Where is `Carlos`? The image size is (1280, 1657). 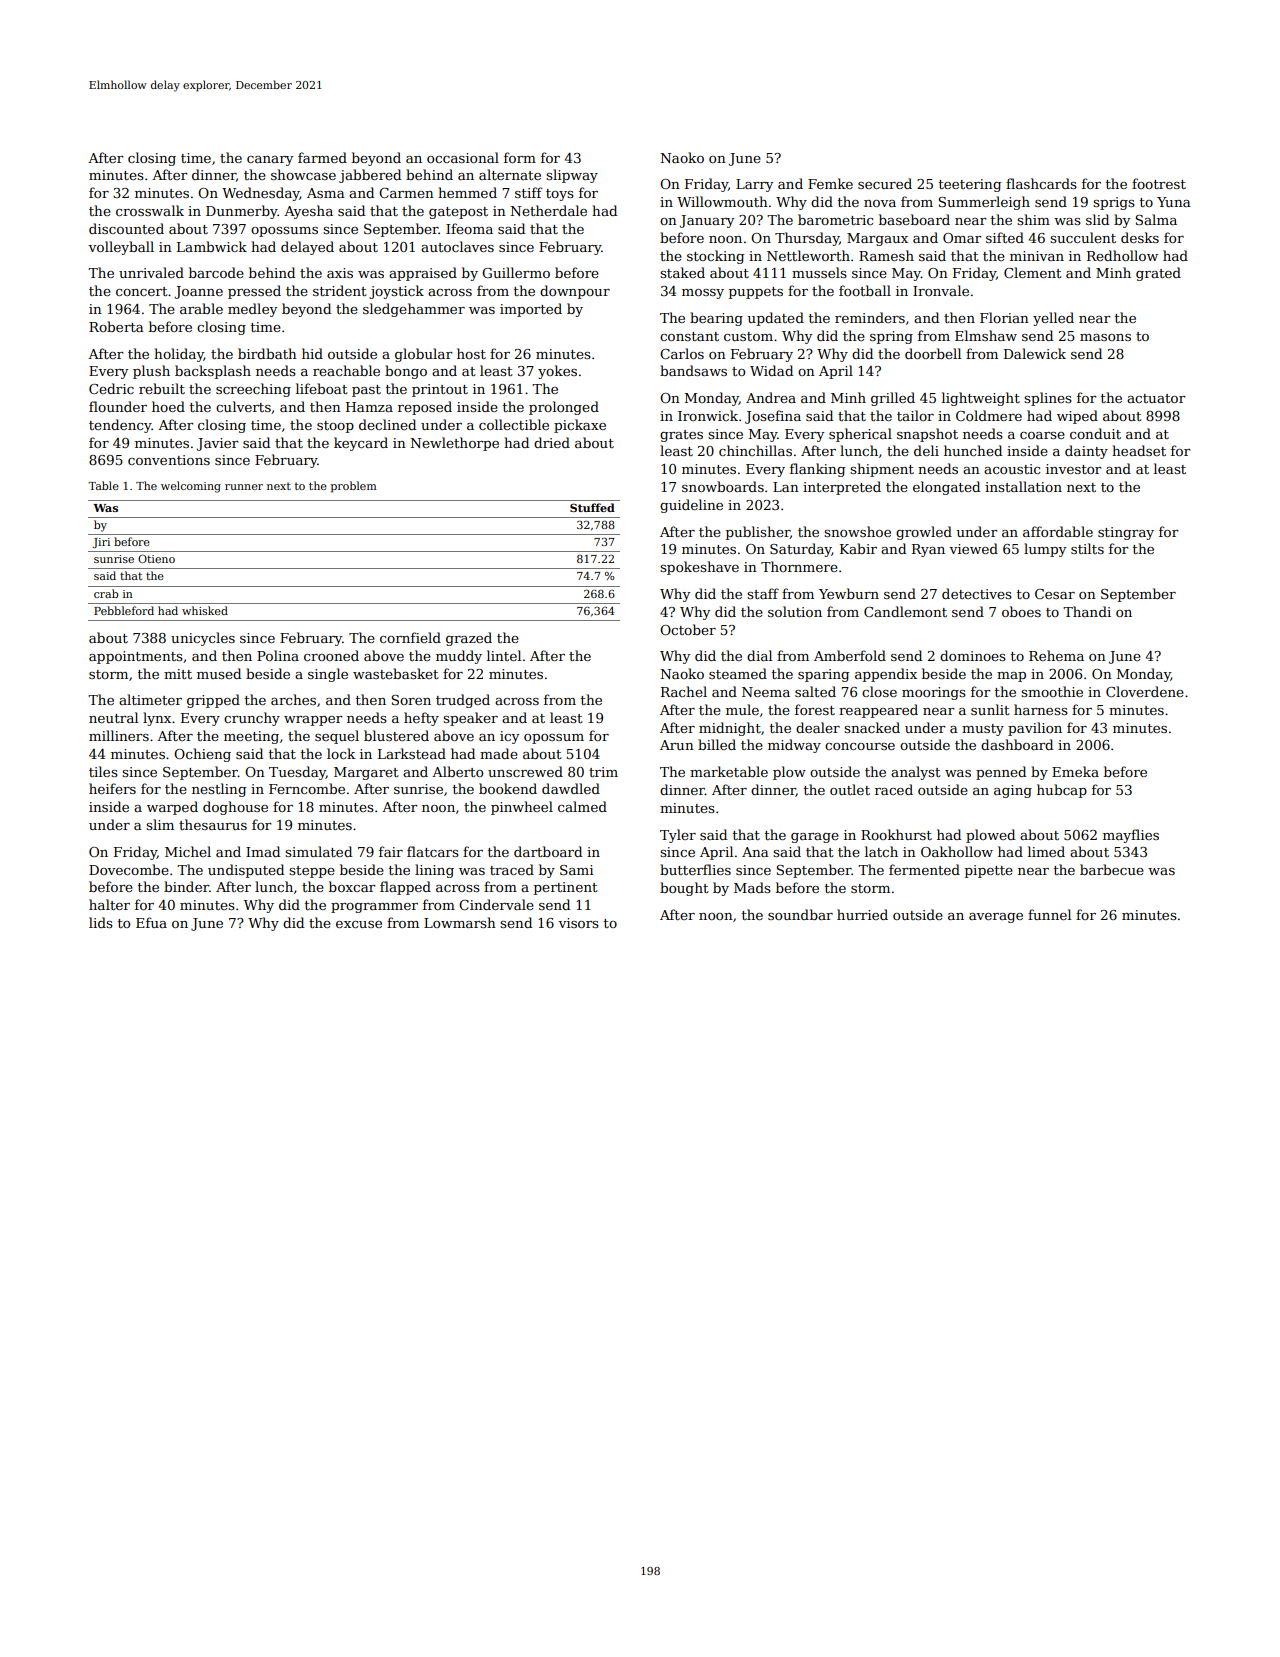
Carlos is located at coordinates (682, 353).
